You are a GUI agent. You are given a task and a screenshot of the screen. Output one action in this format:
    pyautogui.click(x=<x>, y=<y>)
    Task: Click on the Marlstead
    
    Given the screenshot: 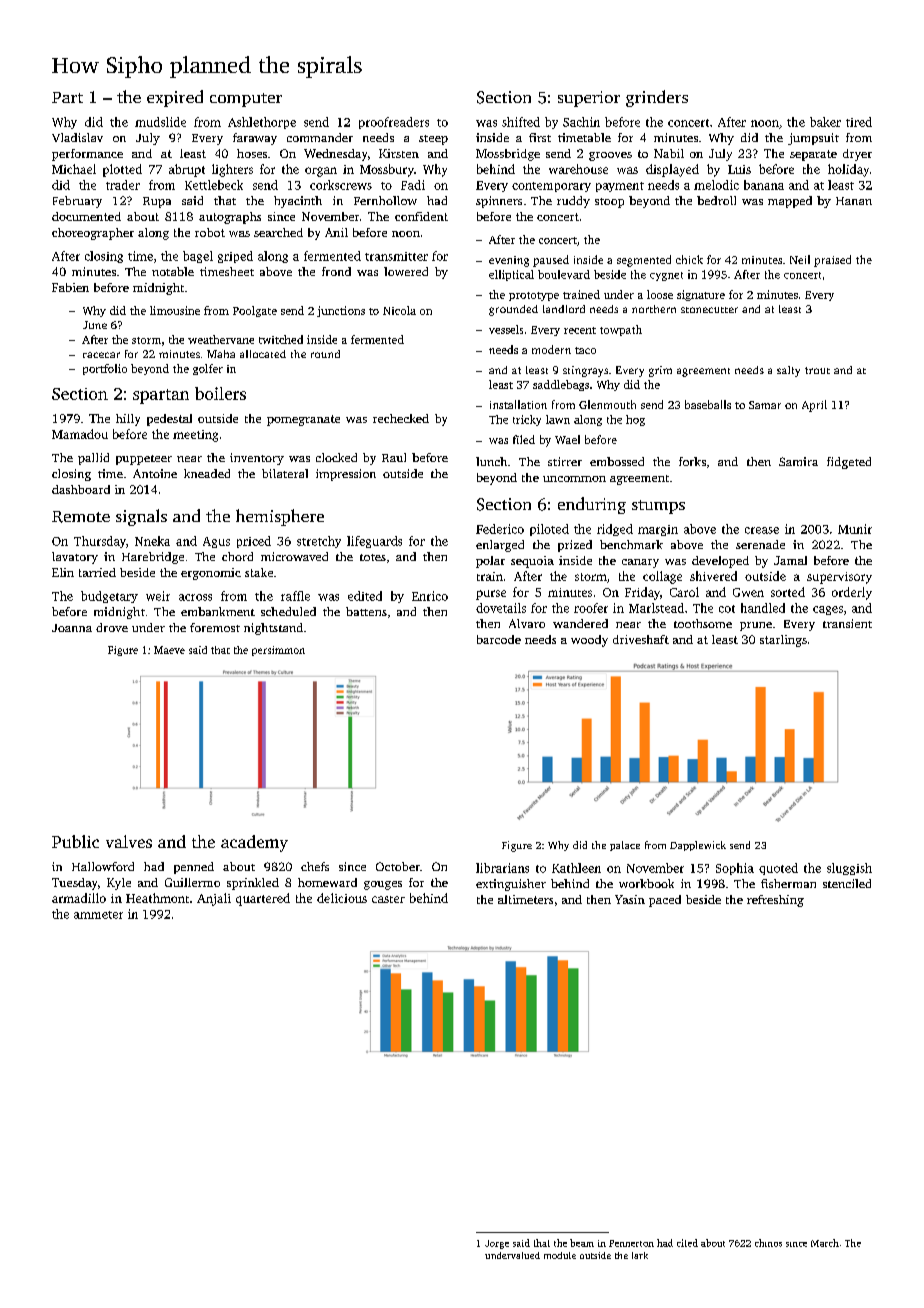 What is the action you would take?
    pyautogui.click(x=656, y=608)
